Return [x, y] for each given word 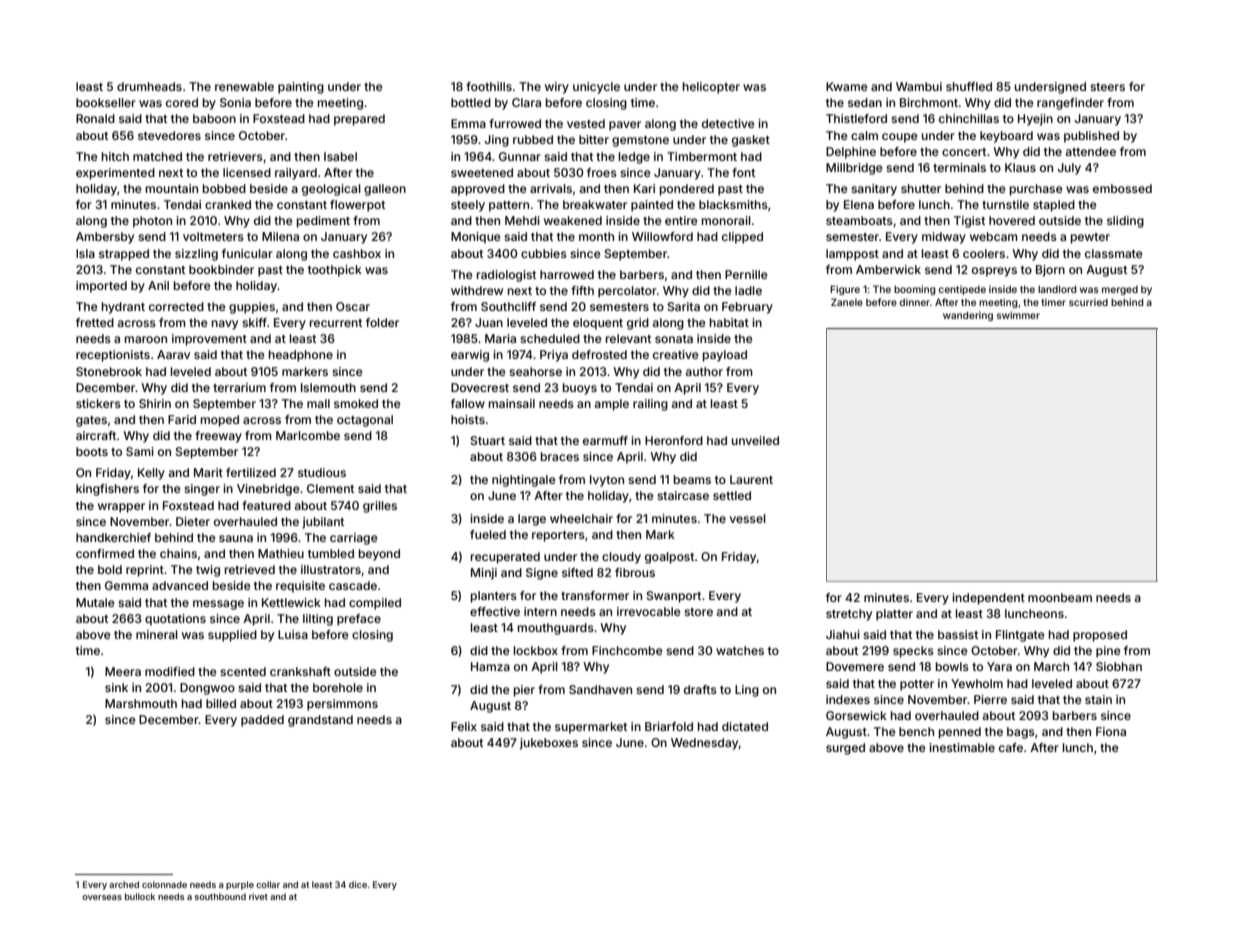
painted [652, 206]
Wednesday [705, 744]
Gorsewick [856, 715]
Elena [859, 204]
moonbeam [1060, 597]
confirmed [105, 553]
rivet [258, 896]
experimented [115, 174]
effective [495, 611]
